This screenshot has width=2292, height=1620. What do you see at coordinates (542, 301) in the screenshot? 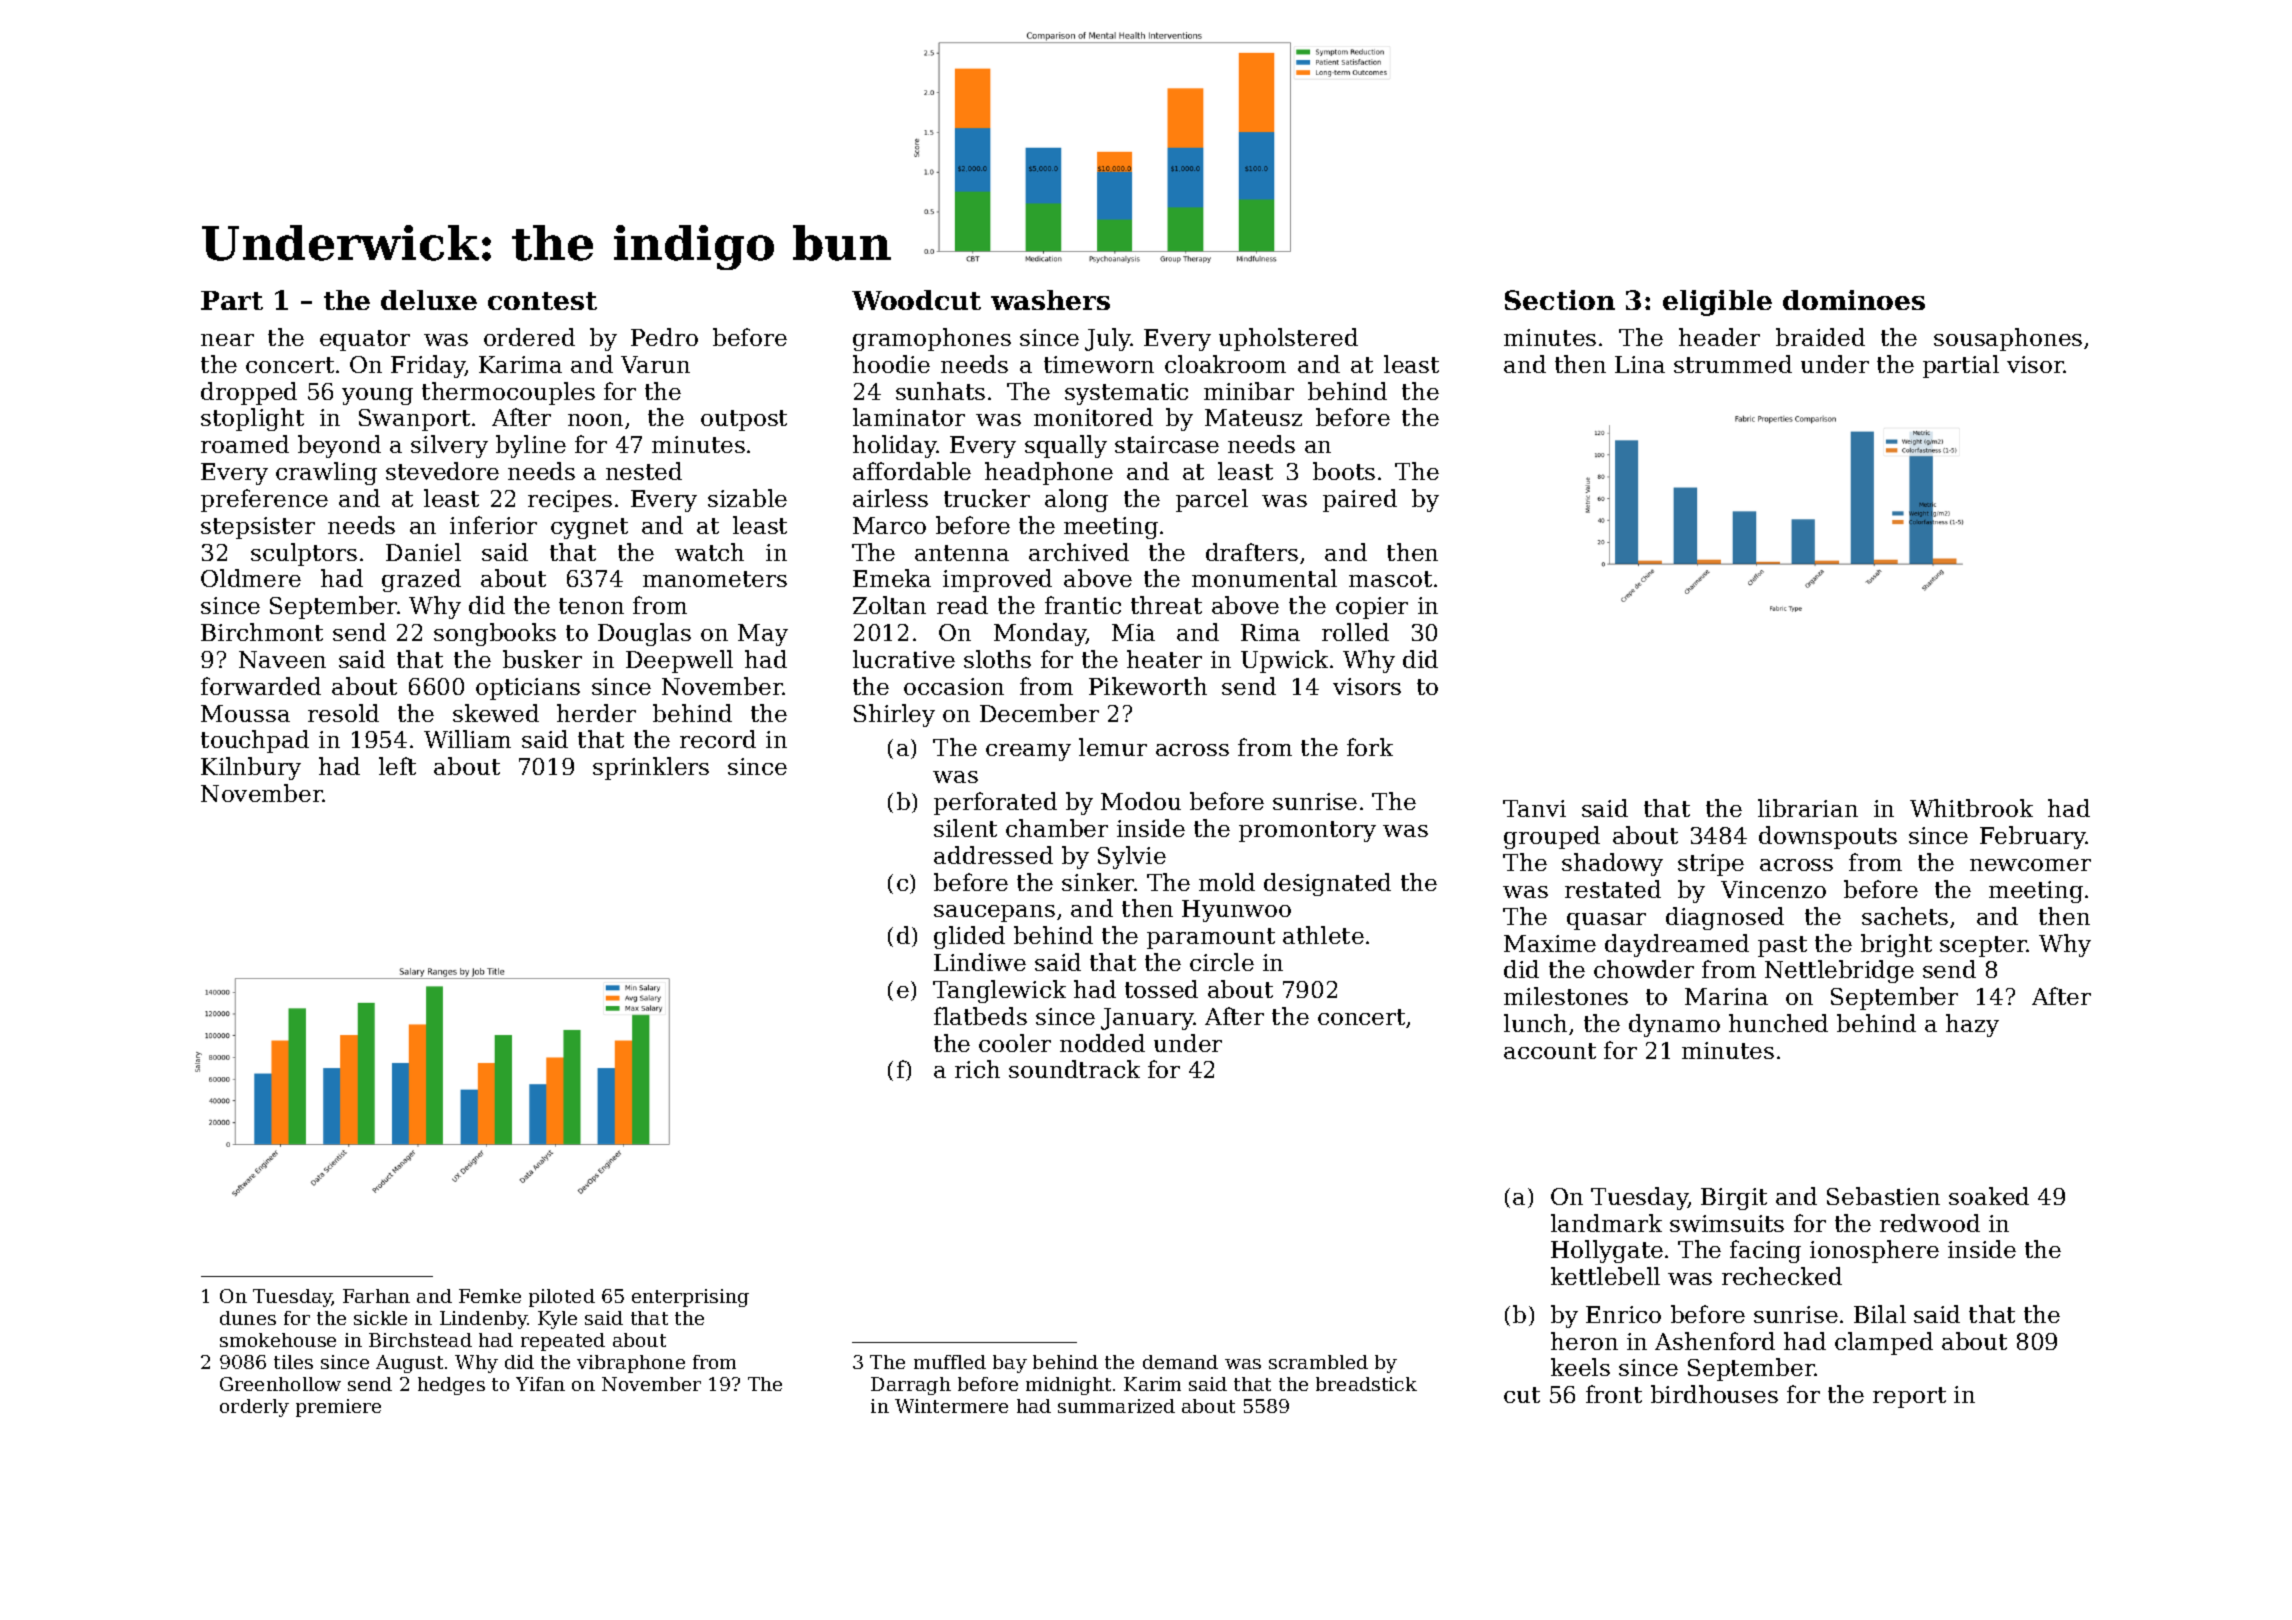
I see `contest` at bounding box center [542, 301].
